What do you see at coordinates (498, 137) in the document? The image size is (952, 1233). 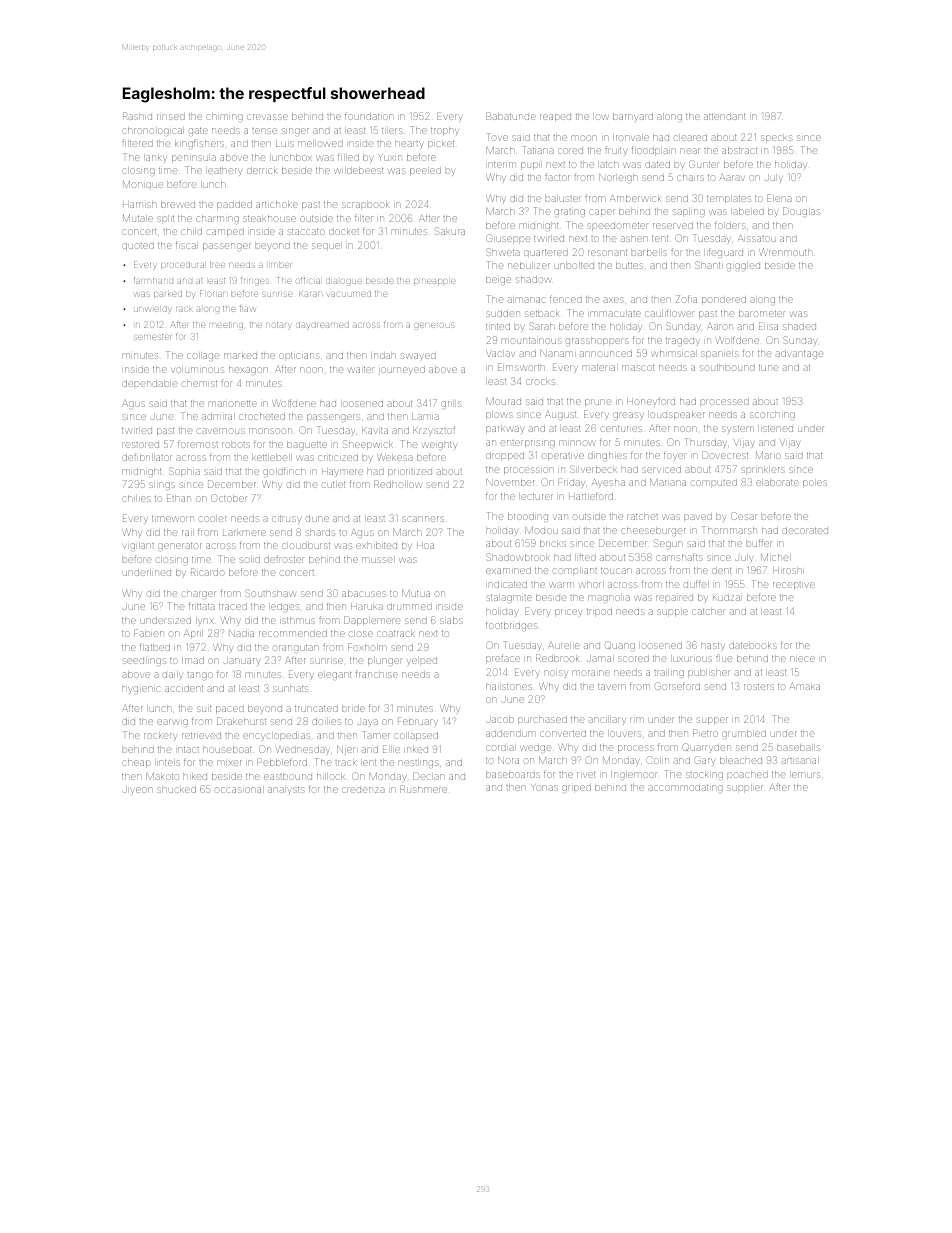 I see `Tove` at bounding box center [498, 137].
